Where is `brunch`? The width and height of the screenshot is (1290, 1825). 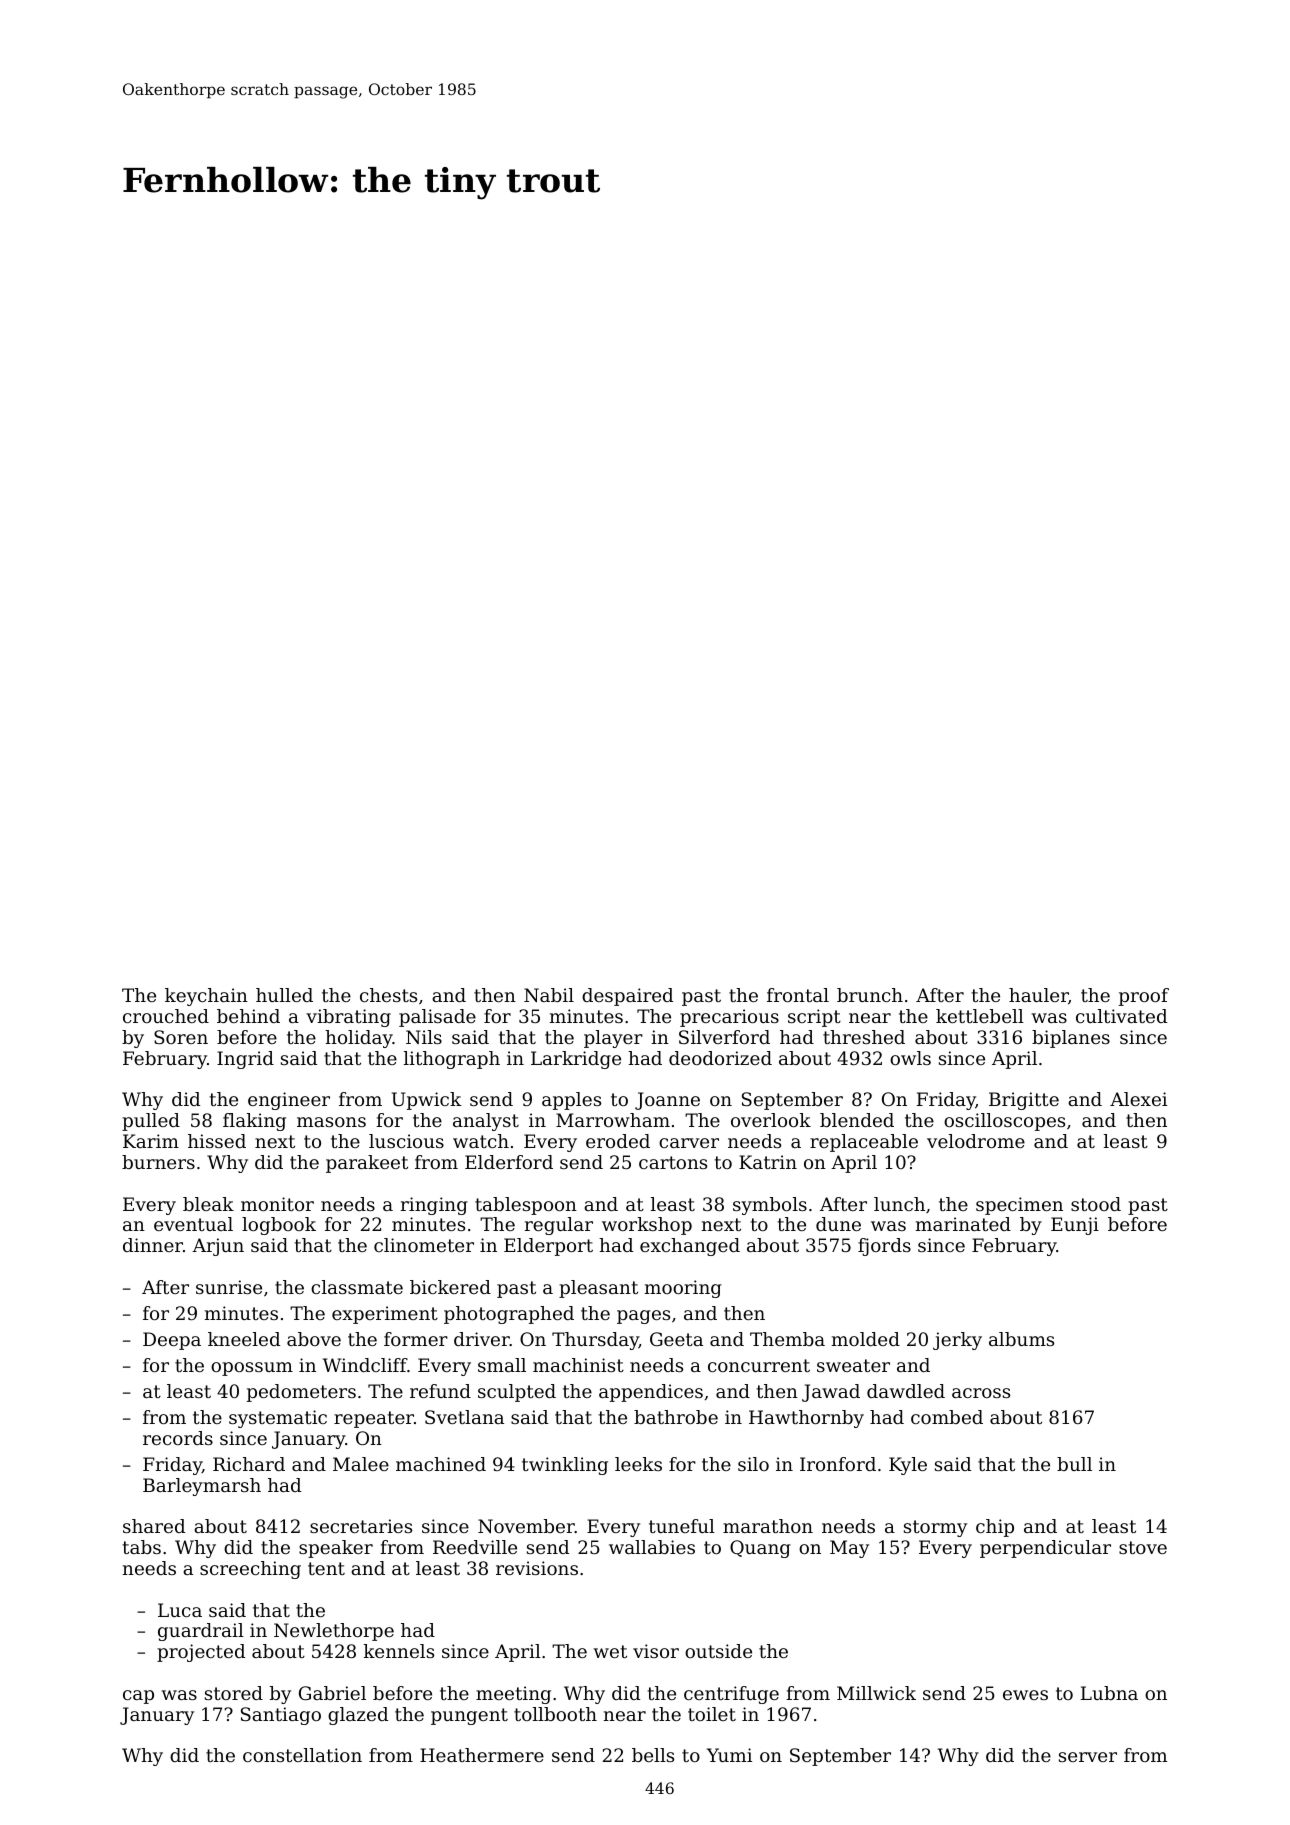 brunch is located at coordinates (870, 995).
